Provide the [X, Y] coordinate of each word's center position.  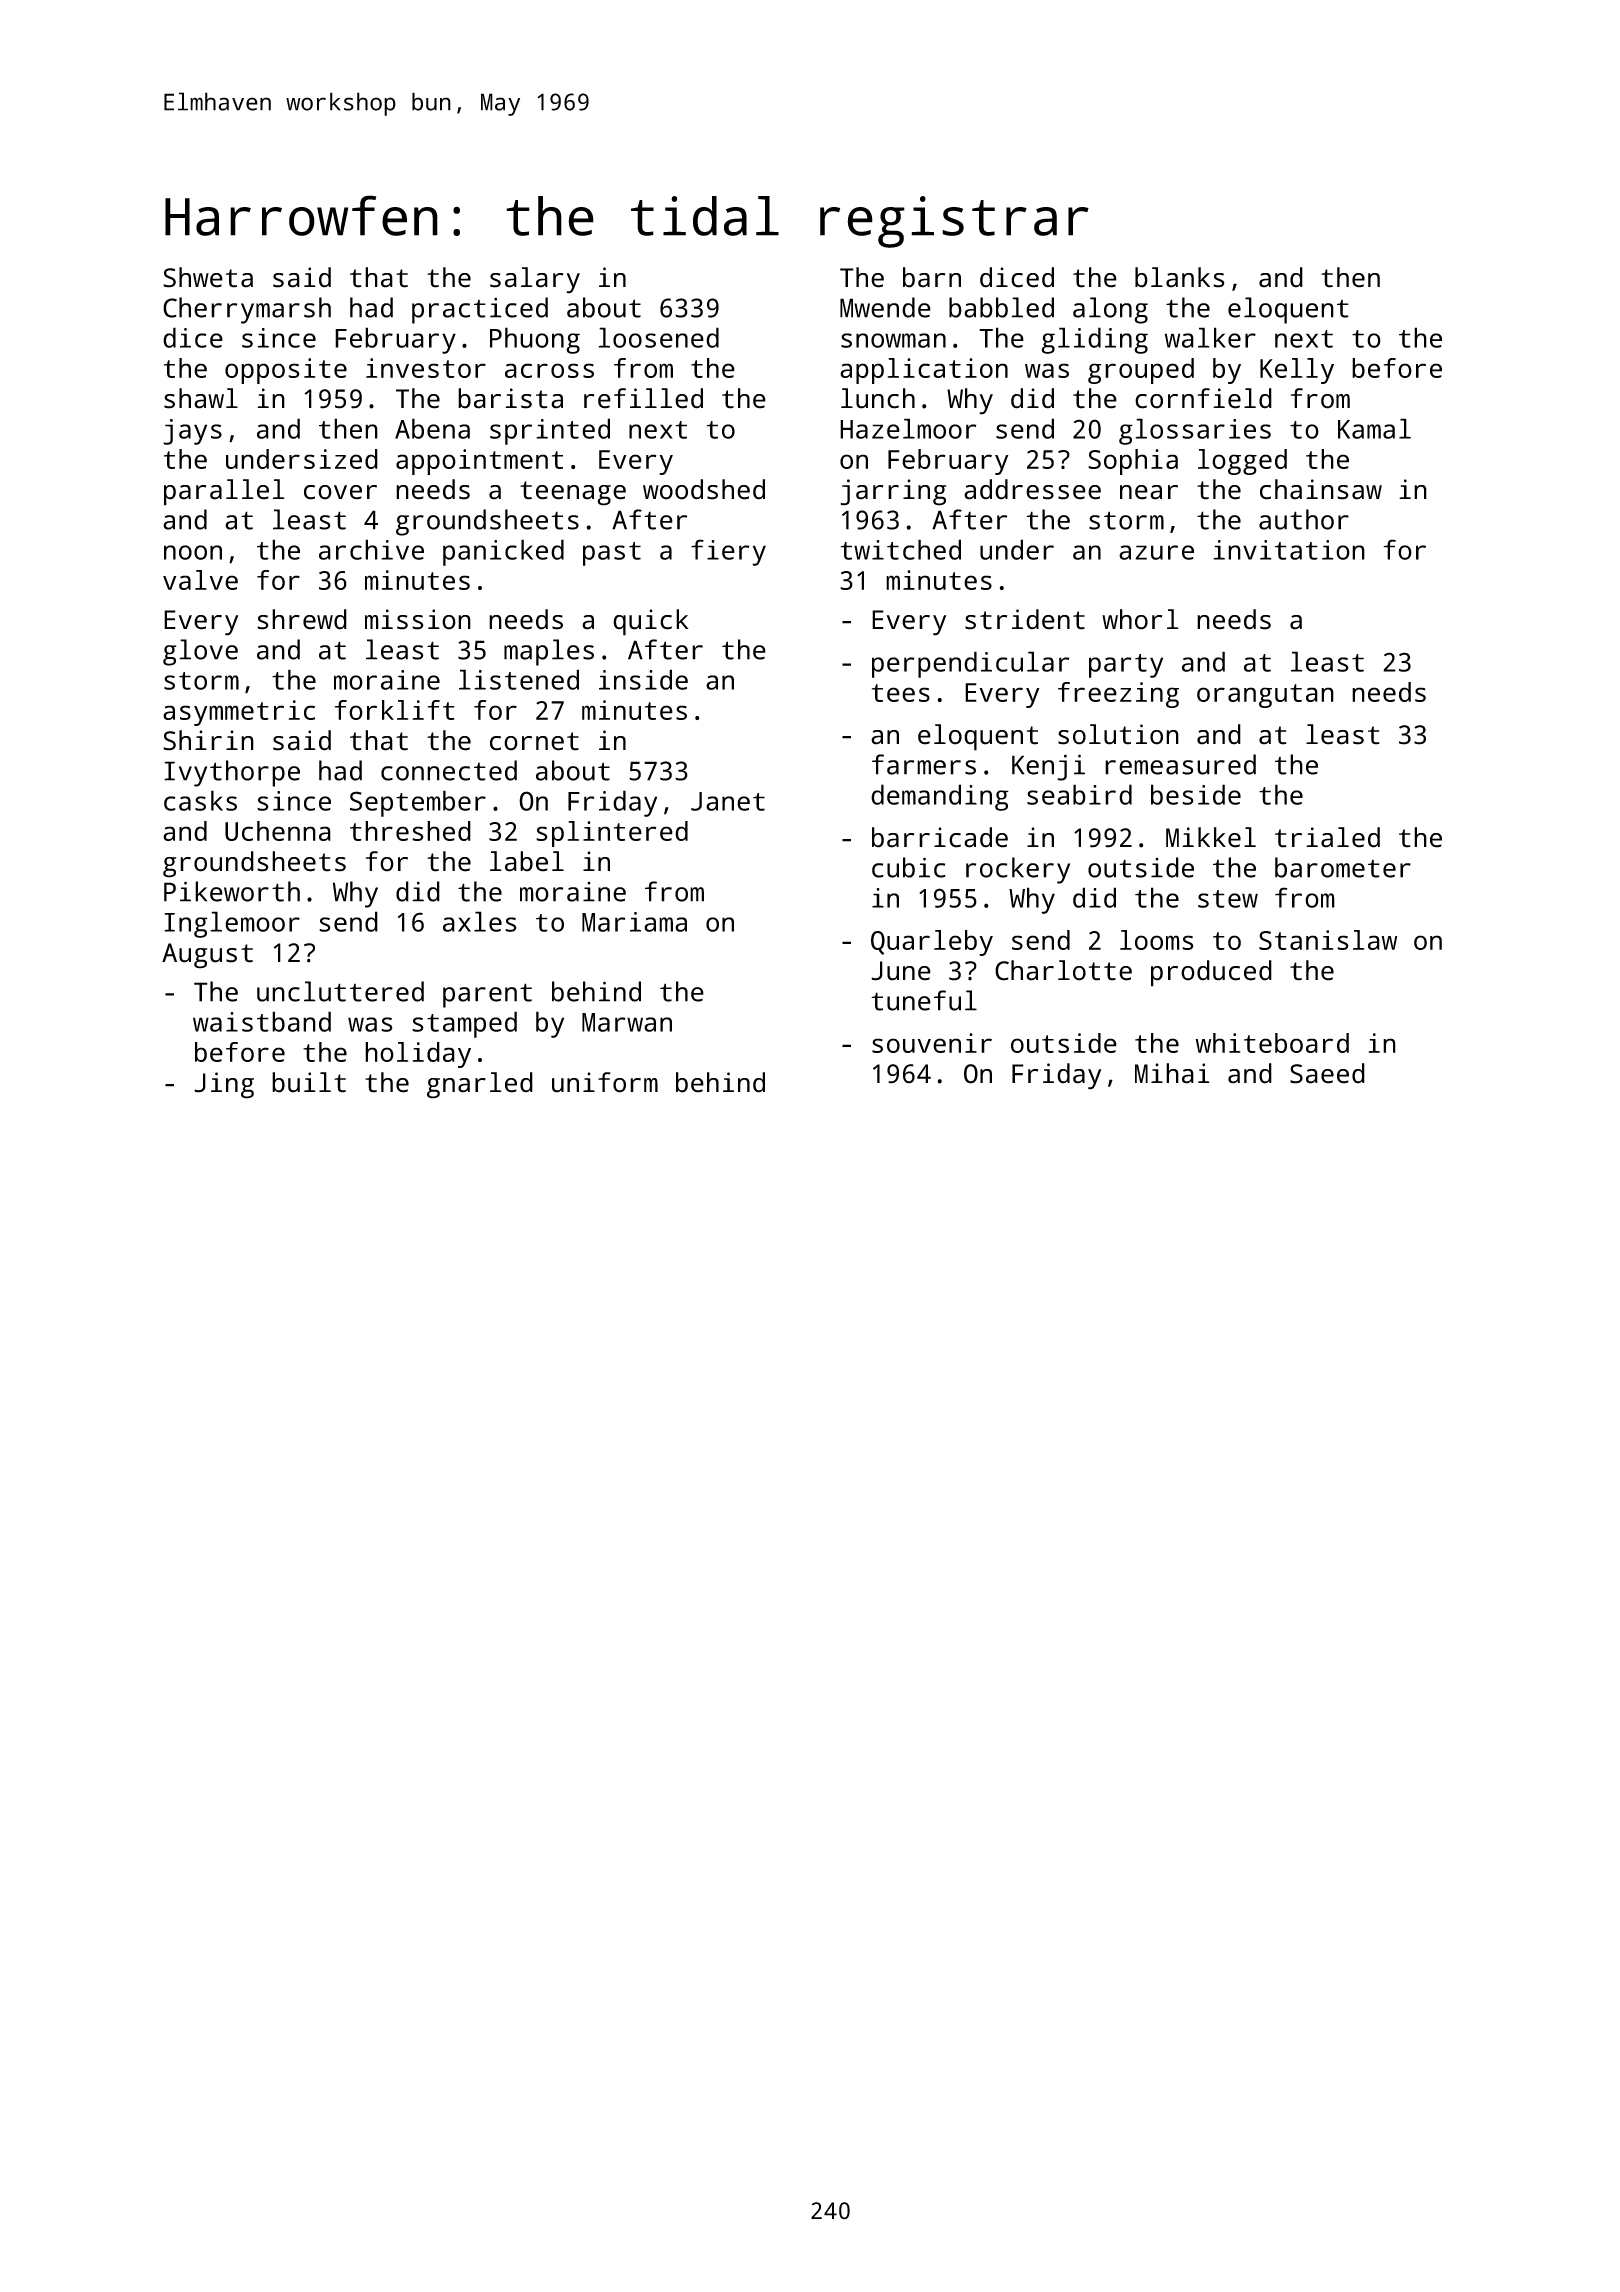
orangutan [1265, 696]
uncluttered [340, 991]
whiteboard [1272, 1043]
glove [200, 652]
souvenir [932, 1043]
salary [535, 280]
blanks [1180, 277]
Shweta [208, 277]
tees [901, 693]
